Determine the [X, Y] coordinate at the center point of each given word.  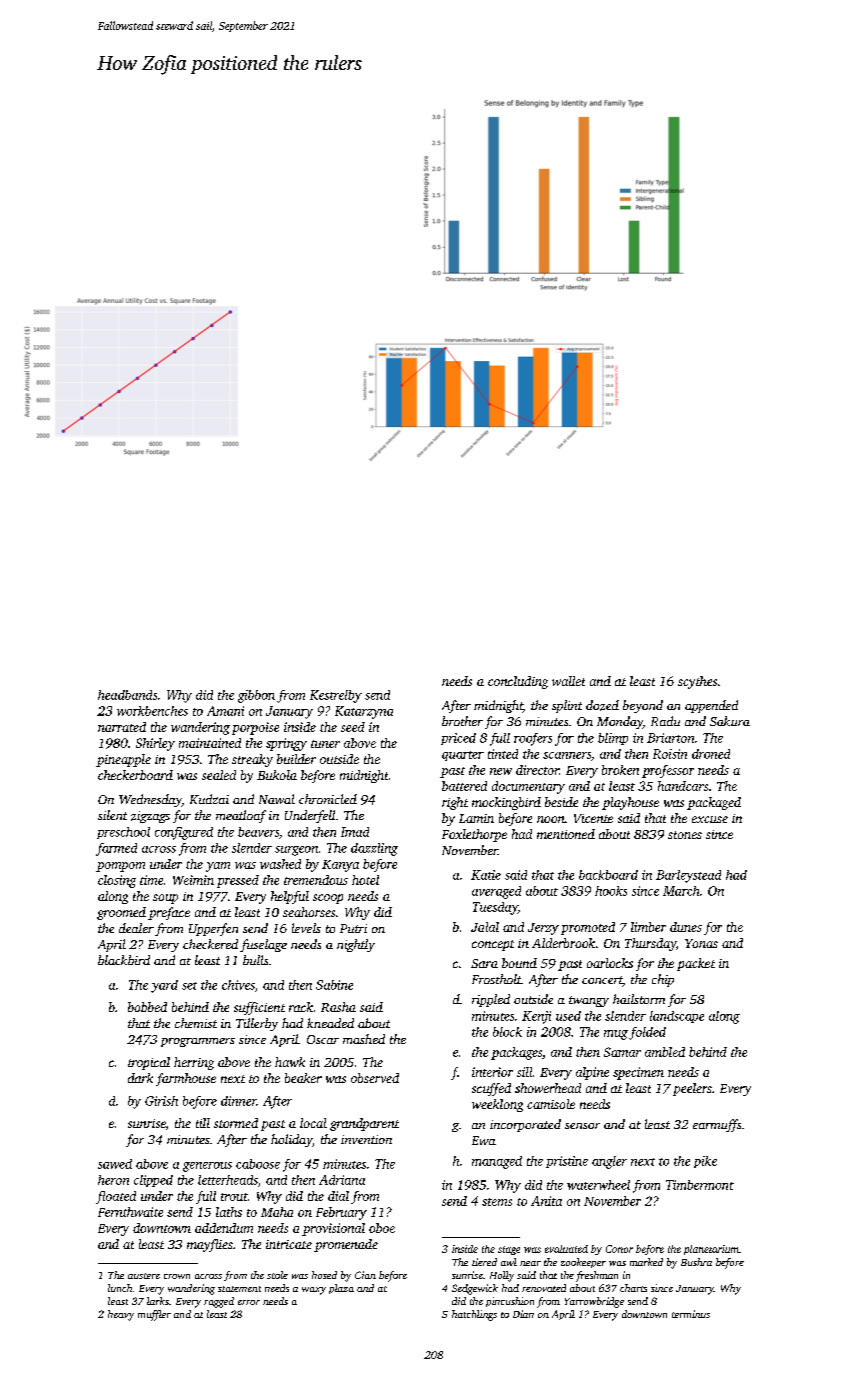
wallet [568, 681]
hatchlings [474, 1315]
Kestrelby [336, 696]
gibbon [256, 696]
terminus [691, 1314]
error [249, 1302]
